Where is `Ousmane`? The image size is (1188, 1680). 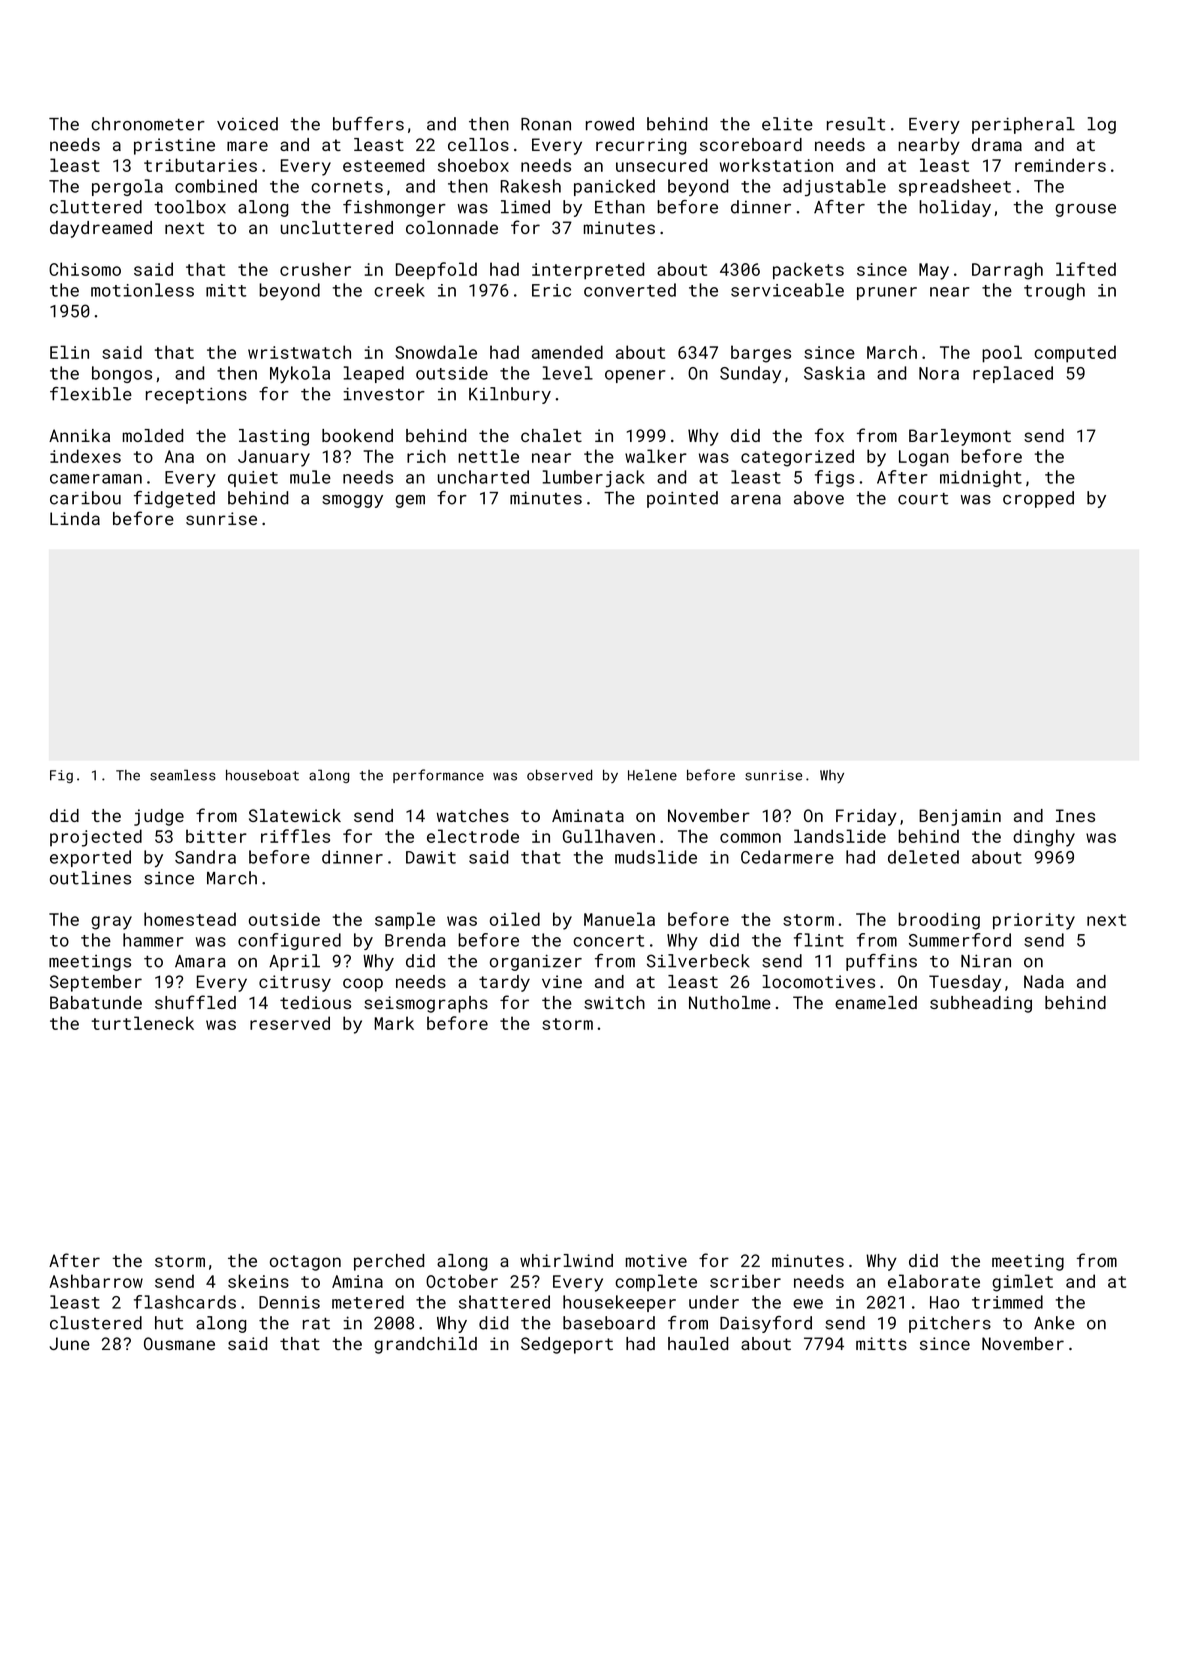
Ousmane is located at coordinates (179, 1343).
